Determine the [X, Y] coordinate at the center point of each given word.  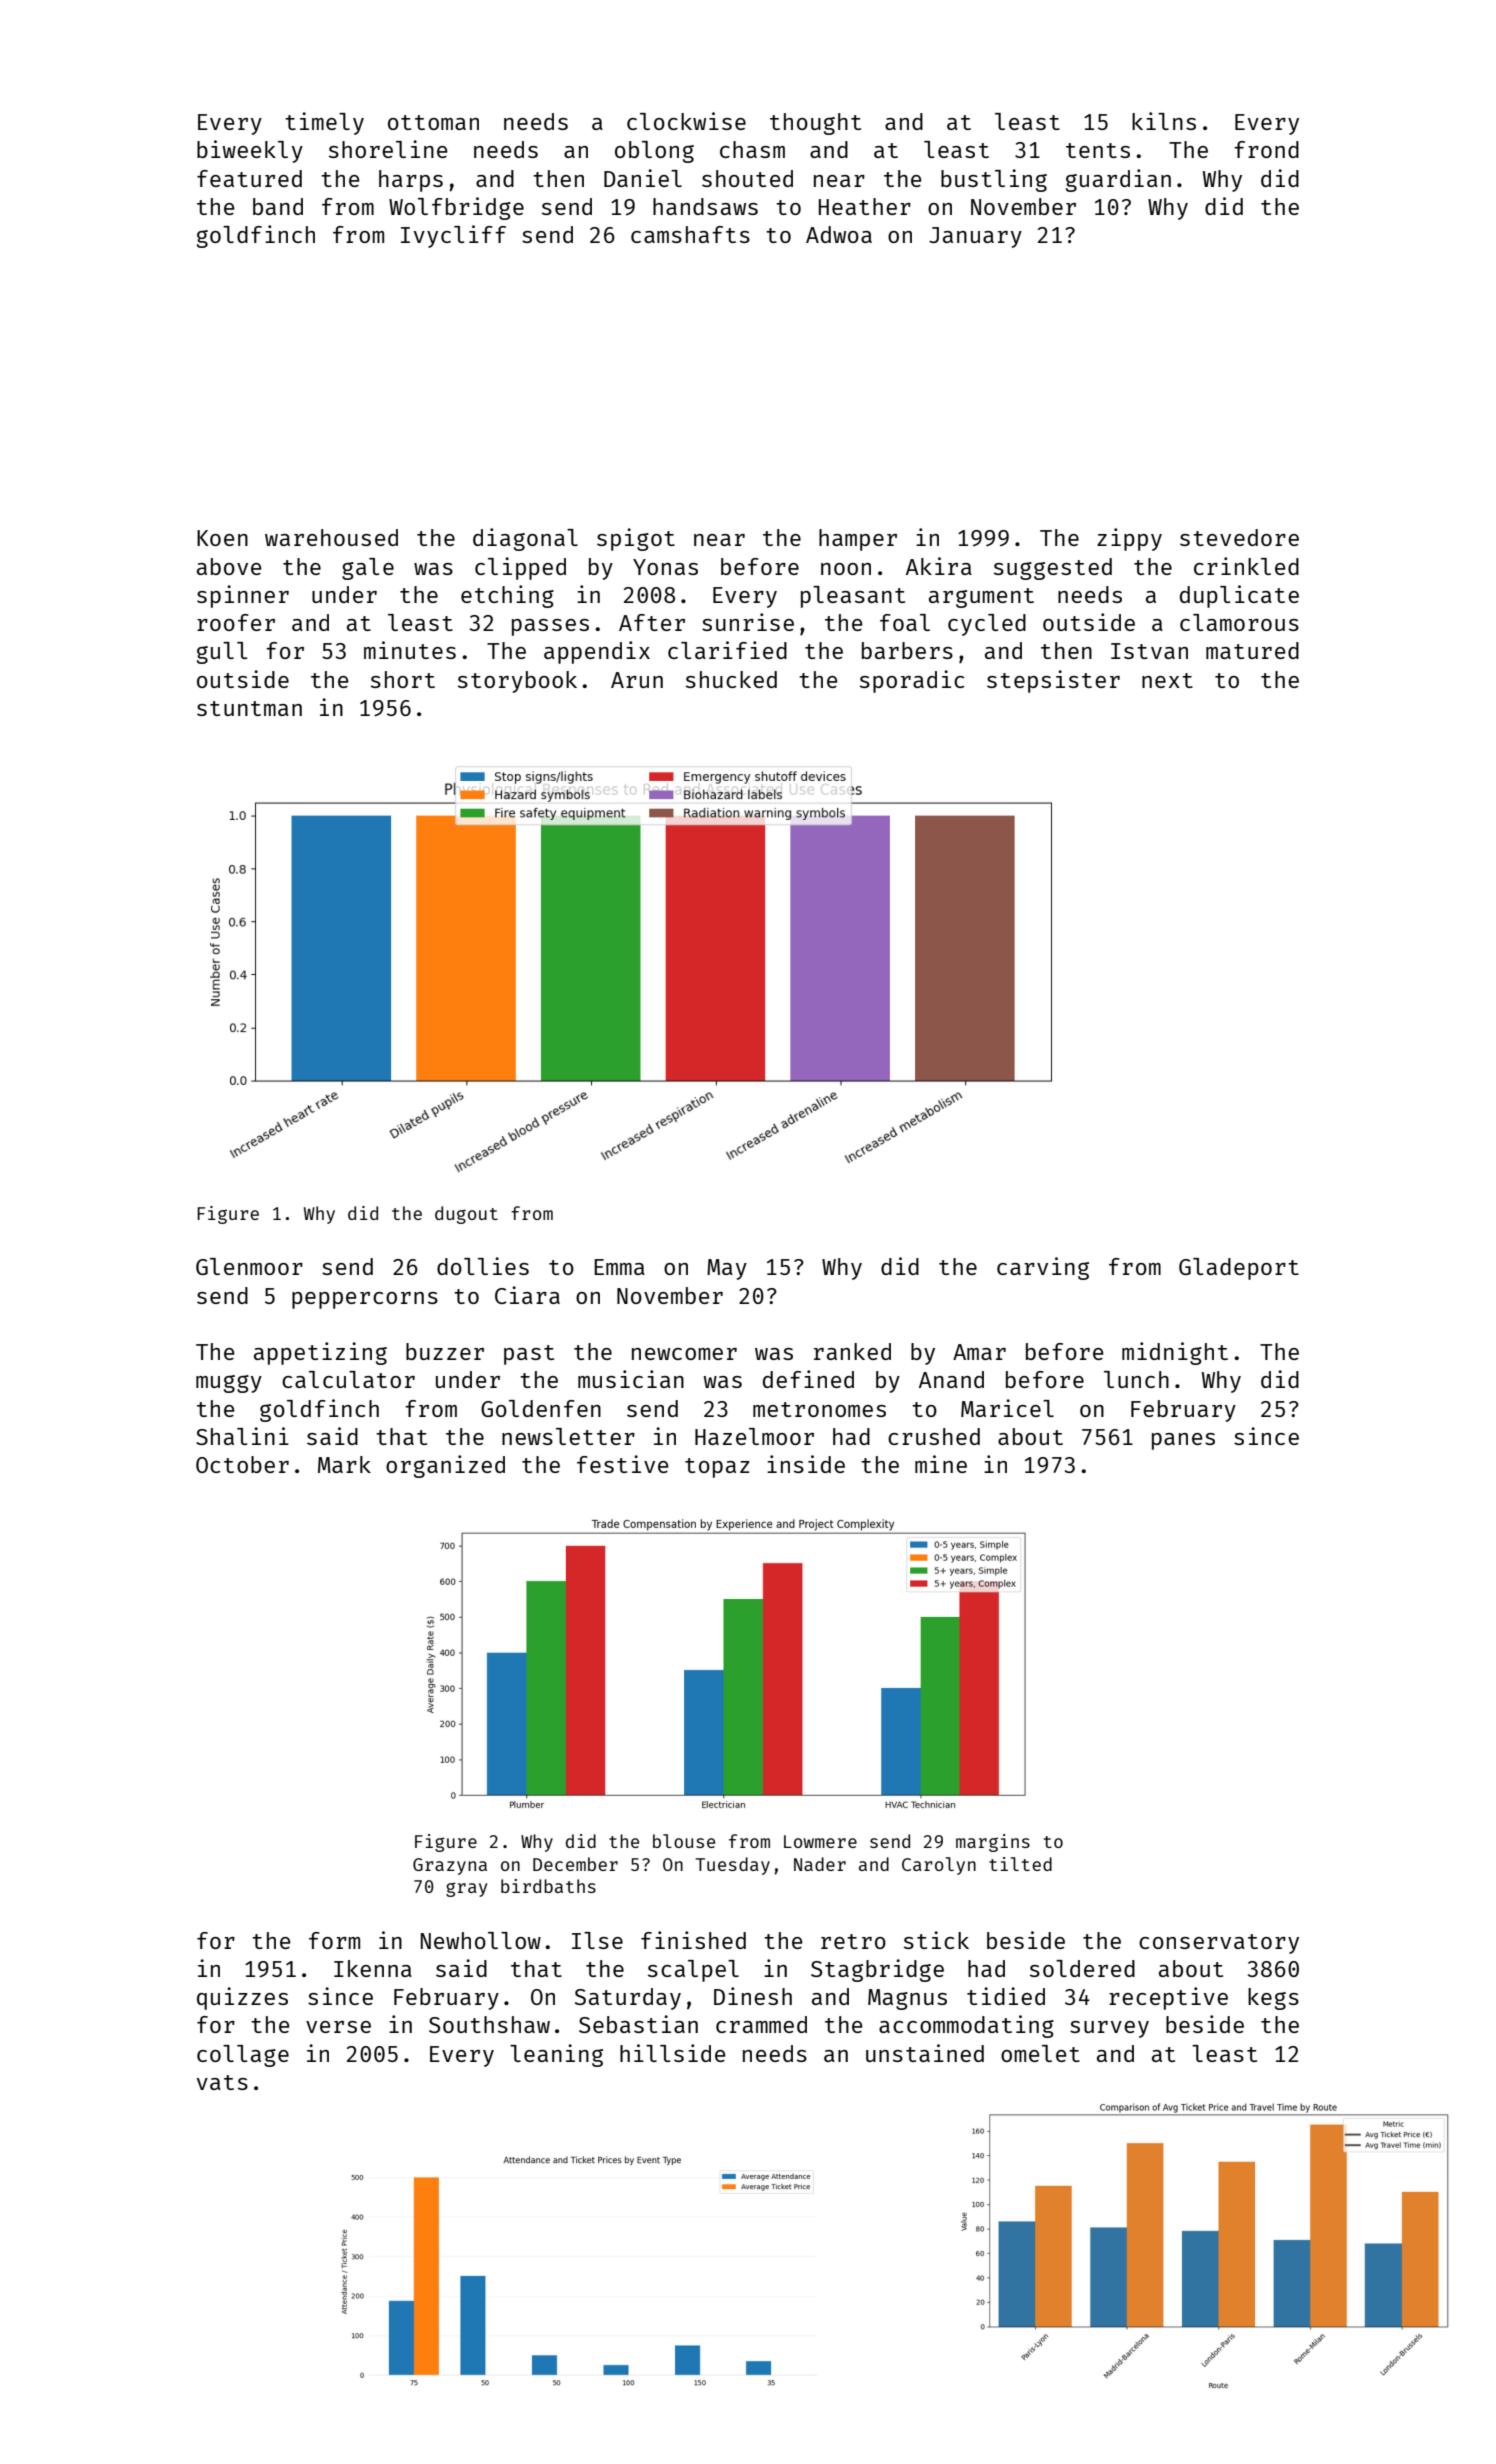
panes [1183, 1441]
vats [222, 2082]
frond [1266, 149]
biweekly [250, 151]
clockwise [686, 121]
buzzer [445, 1351]
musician [631, 1379]
